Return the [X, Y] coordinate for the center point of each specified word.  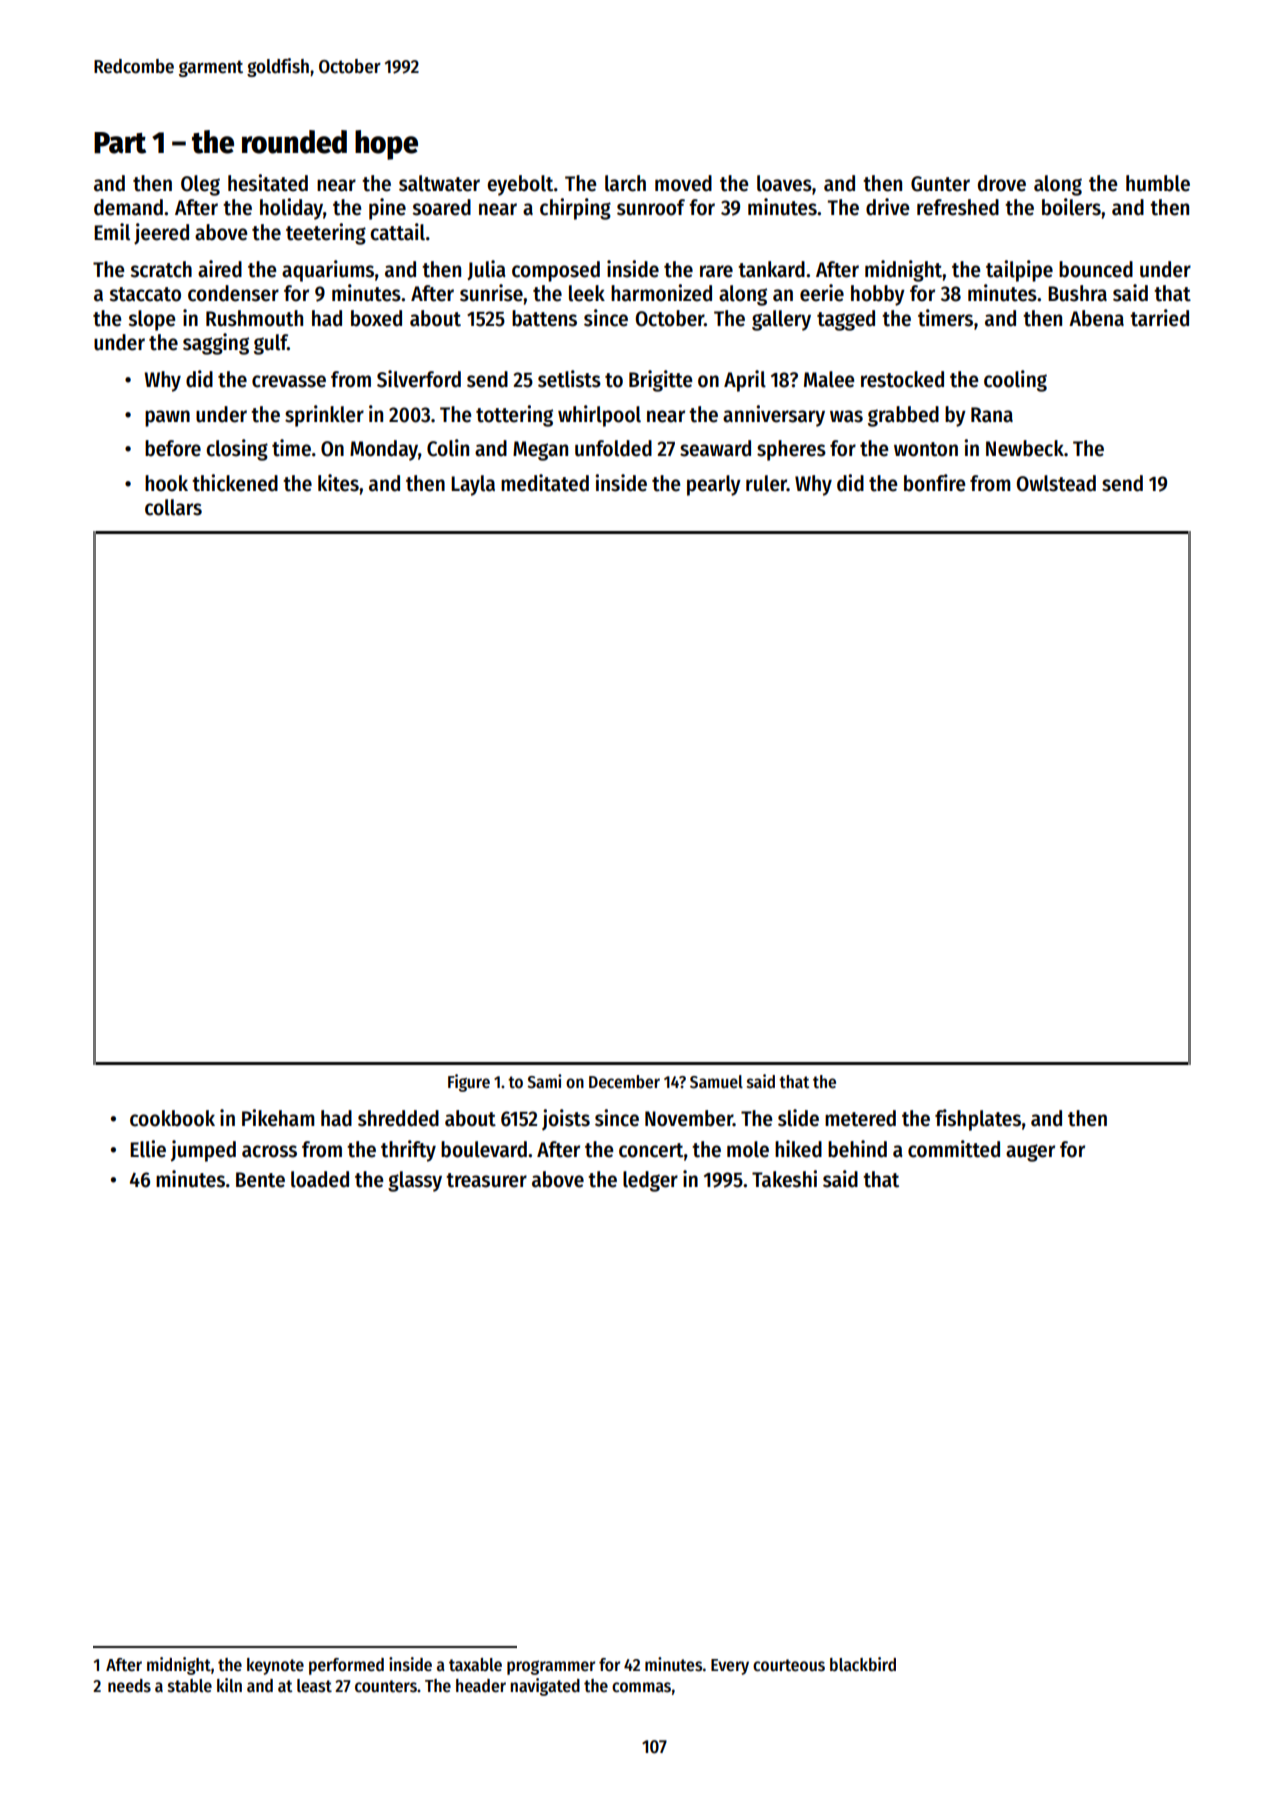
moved [683, 183]
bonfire [934, 483]
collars [173, 507]
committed [954, 1149]
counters [386, 1686]
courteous [789, 1665]
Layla [473, 485]
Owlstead [1056, 483]
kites [338, 483]
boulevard [484, 1149]
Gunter [940, 184]
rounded [294, 142]
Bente [260, 1180]
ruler [766, 483]
